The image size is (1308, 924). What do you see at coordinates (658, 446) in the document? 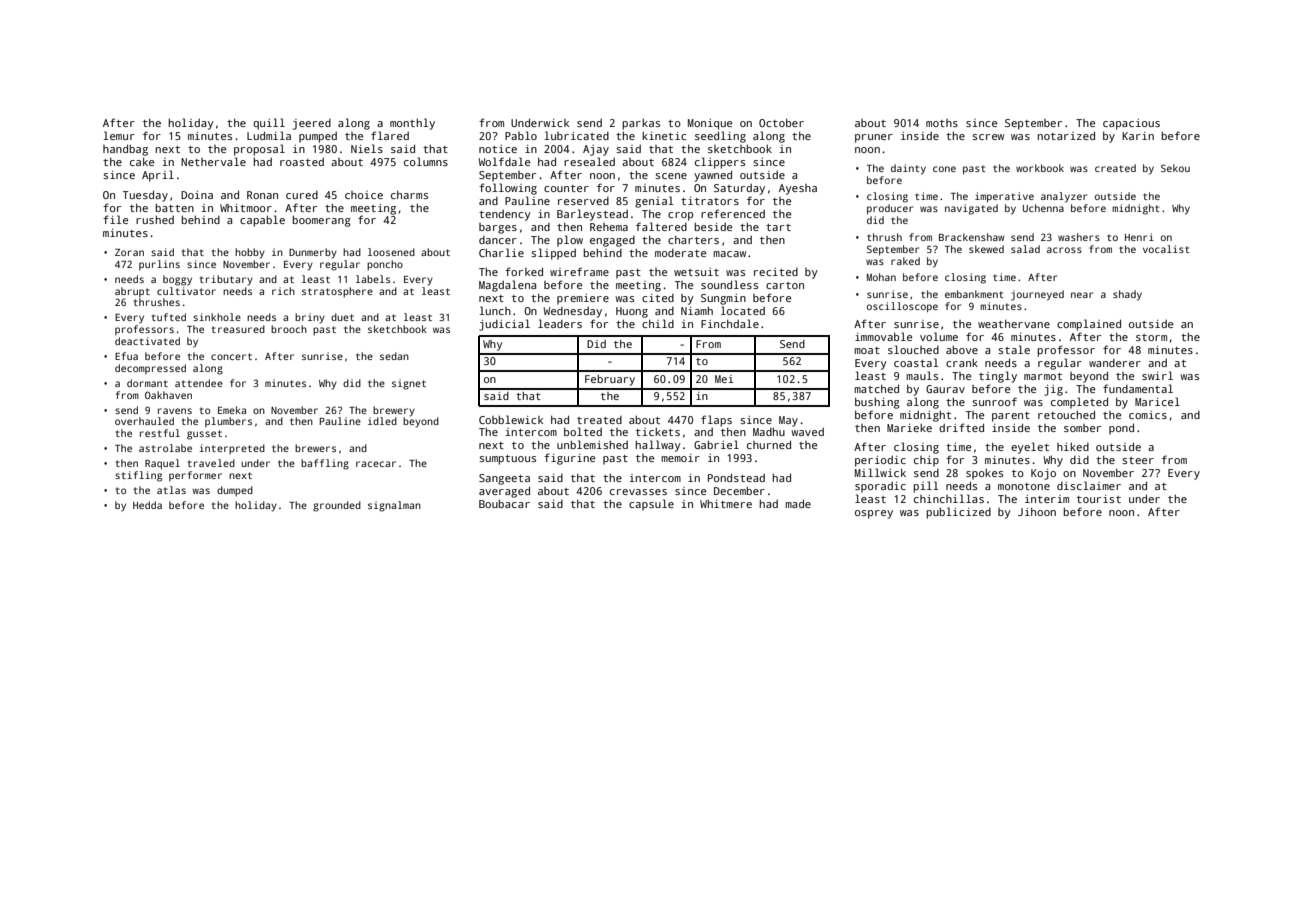
I see `hallway` at bounding box center [658, 446].
